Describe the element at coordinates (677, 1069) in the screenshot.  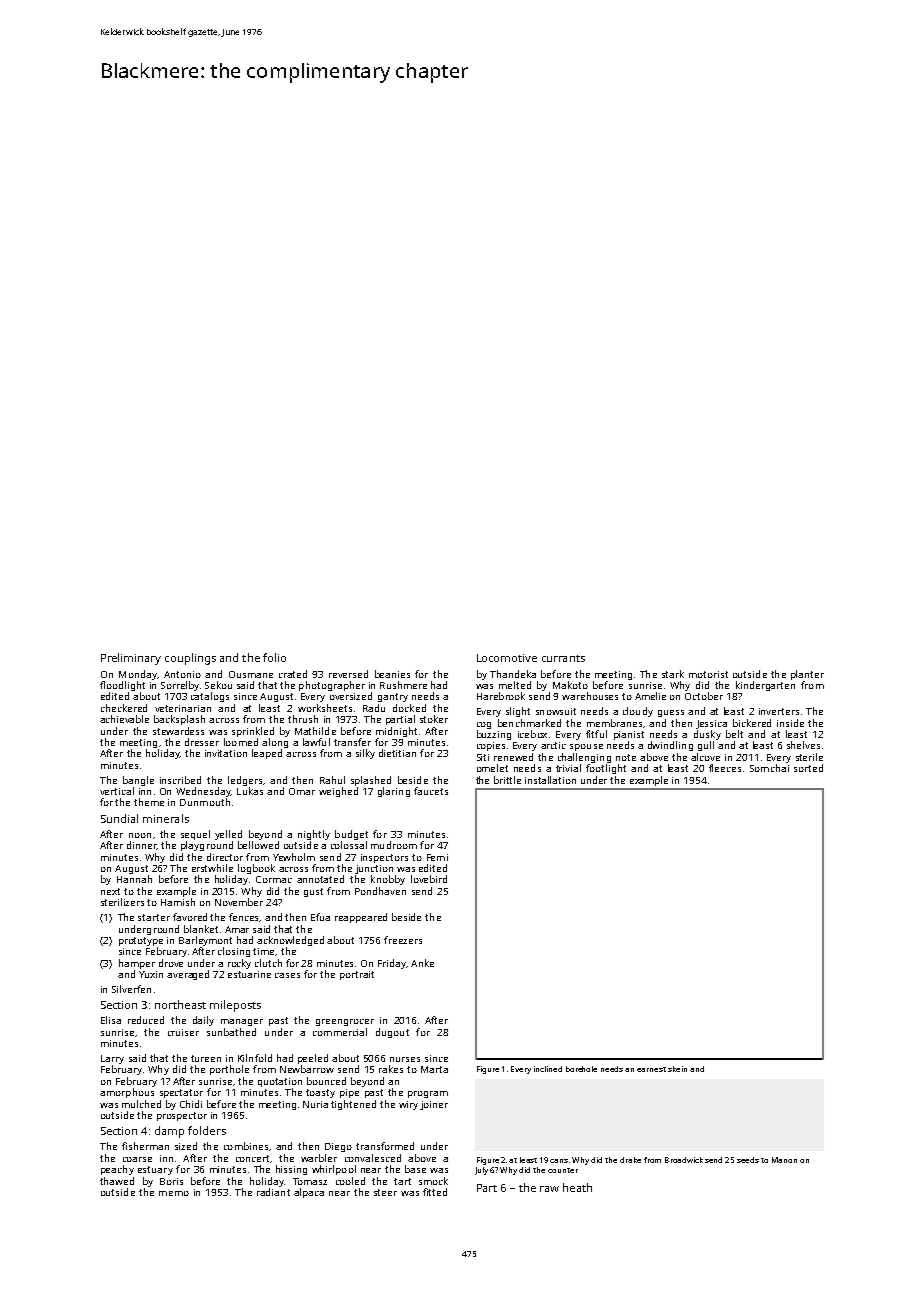
I see `skein` at that location.
